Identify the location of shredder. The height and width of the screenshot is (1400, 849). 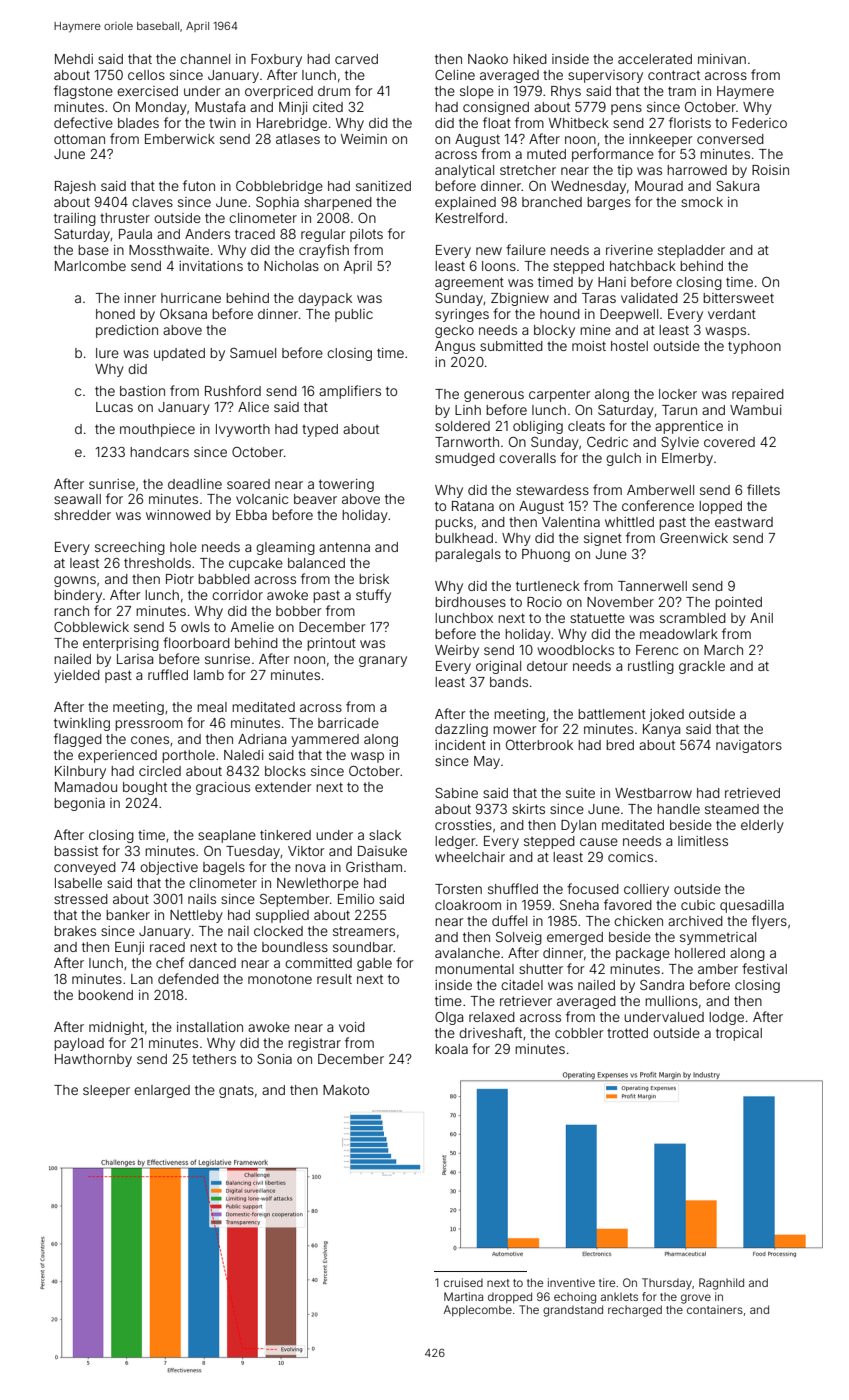
(82, 515).
